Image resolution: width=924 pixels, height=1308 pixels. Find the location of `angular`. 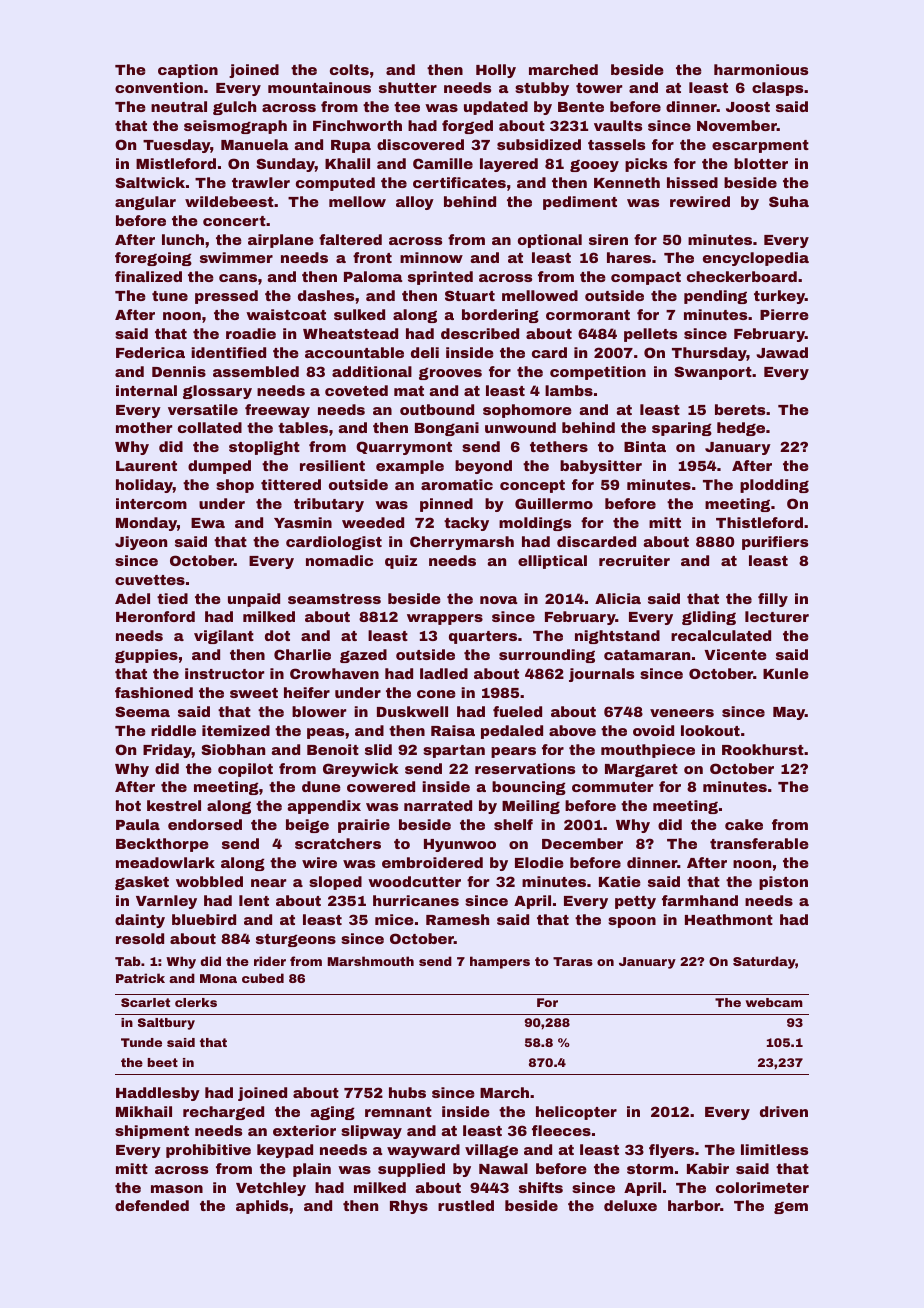

angular is located at coordinates (145, 203).
